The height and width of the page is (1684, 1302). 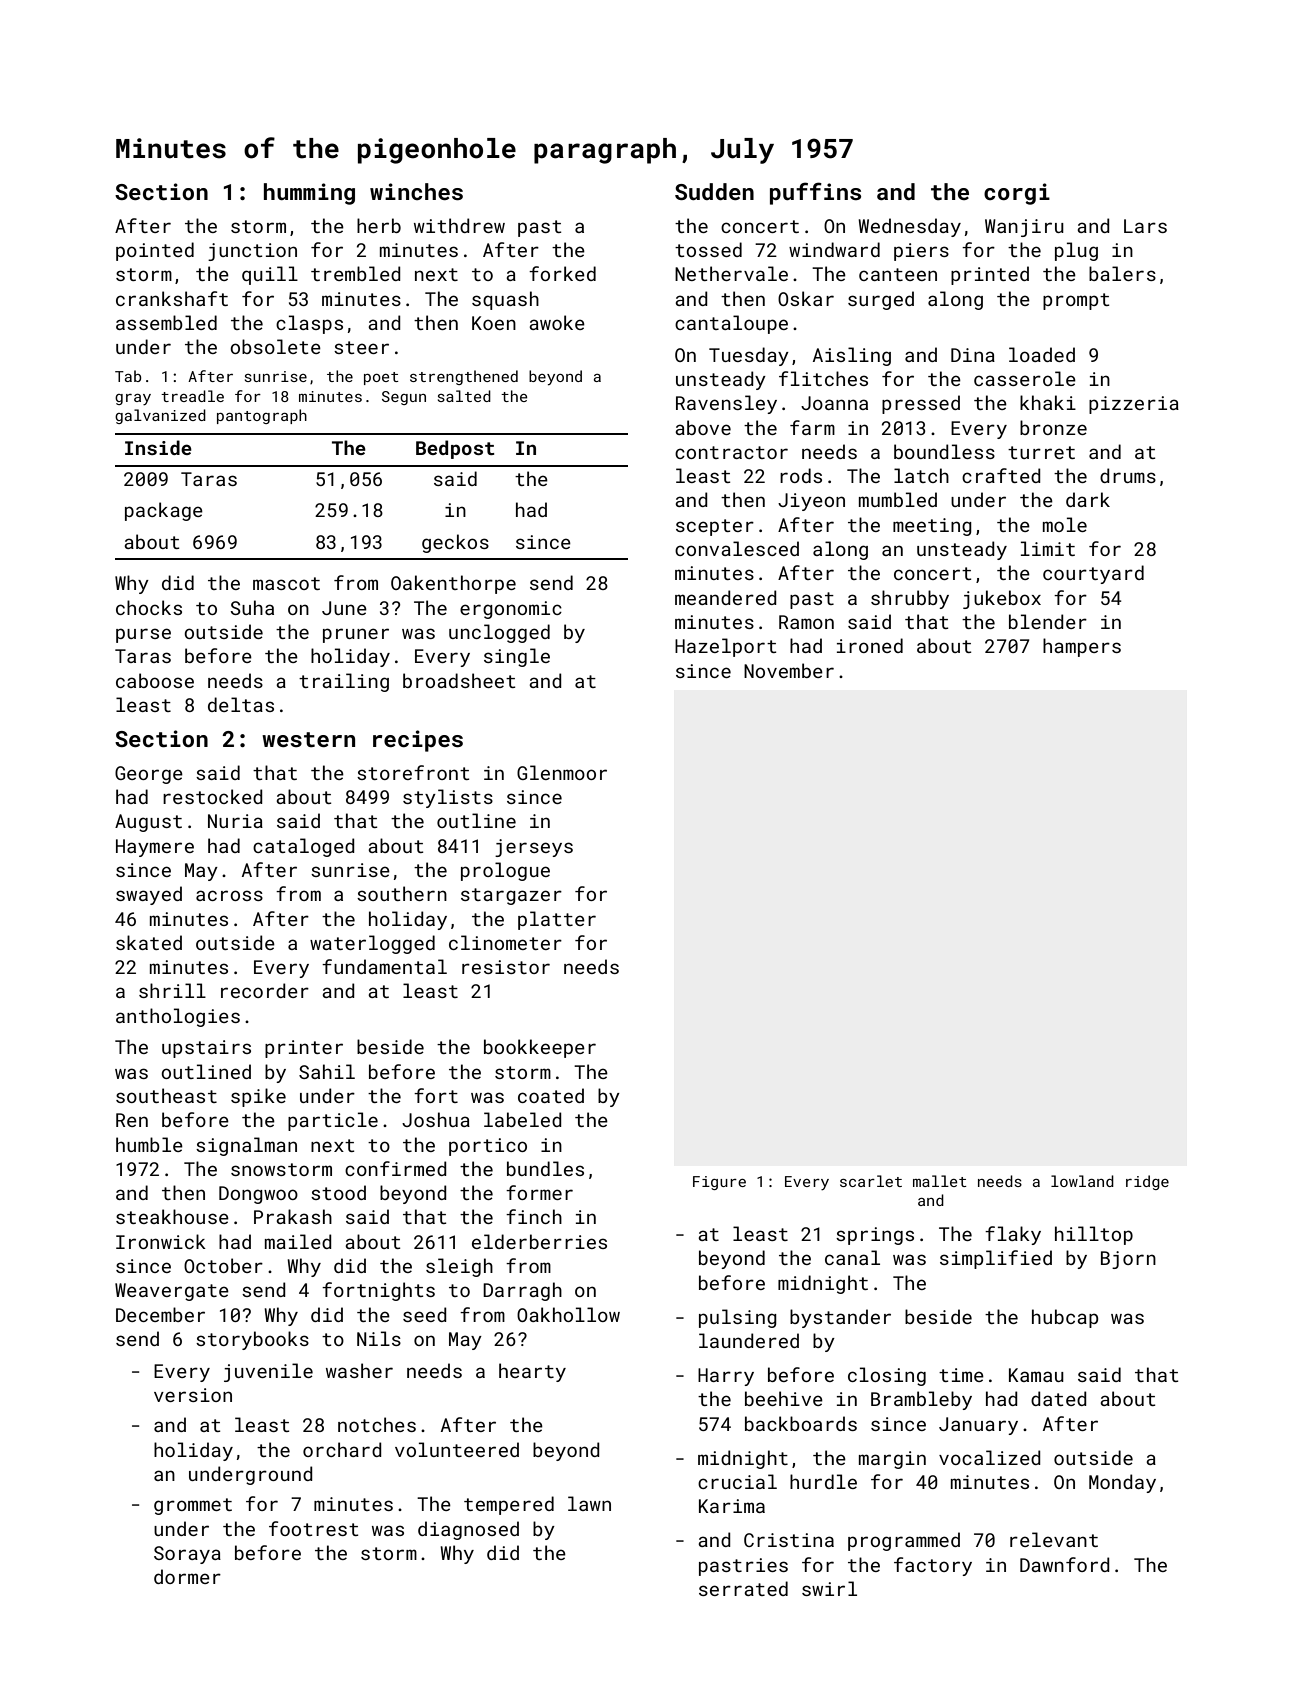 What do you see at coordinates (309, 194) in the page?
I see `humming` at bounding box center [309, 194].
